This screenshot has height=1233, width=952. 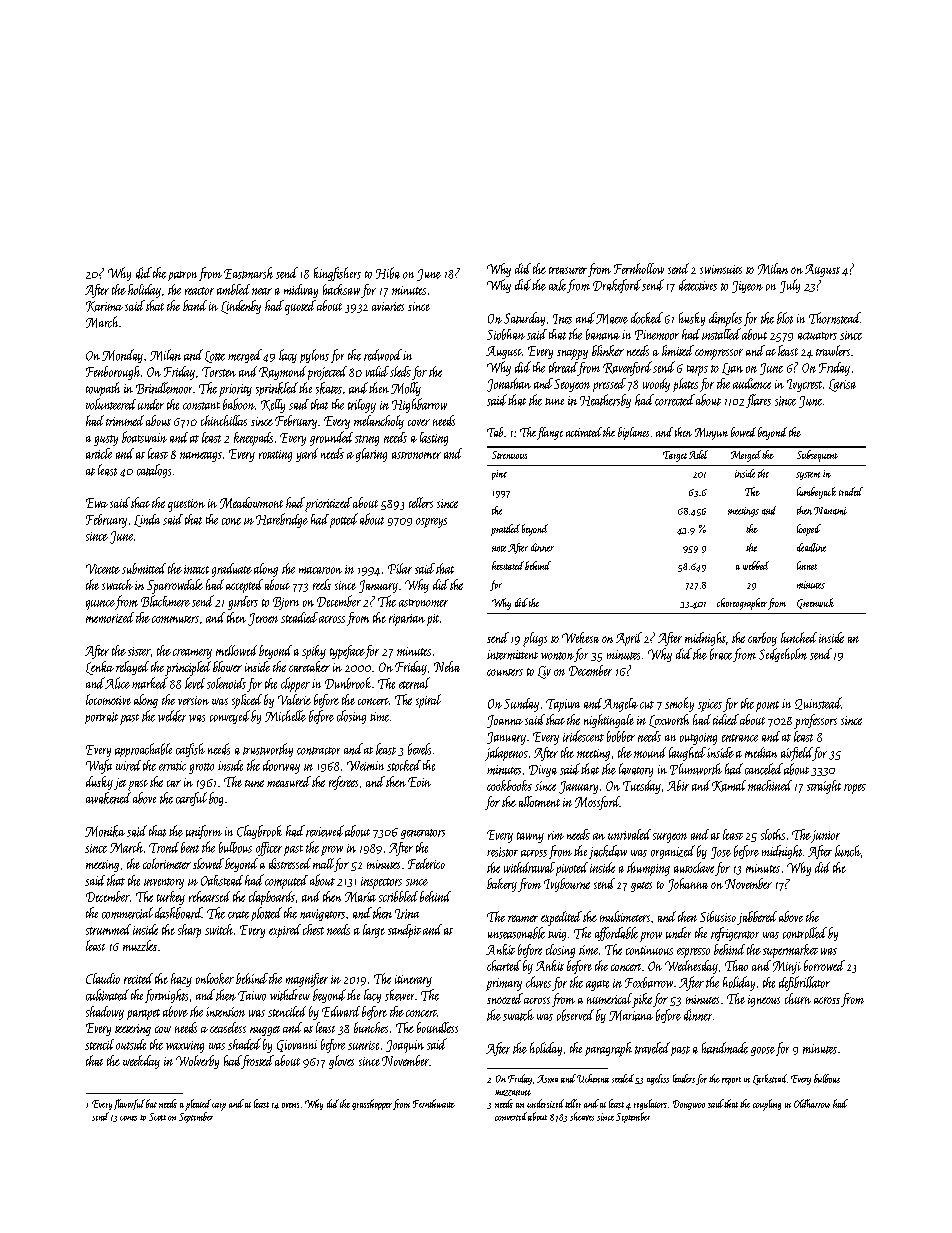 What do you see at coordinates (757, 918) in the screenshot?
I see `jabbered` at bounding box center [757, 918].
